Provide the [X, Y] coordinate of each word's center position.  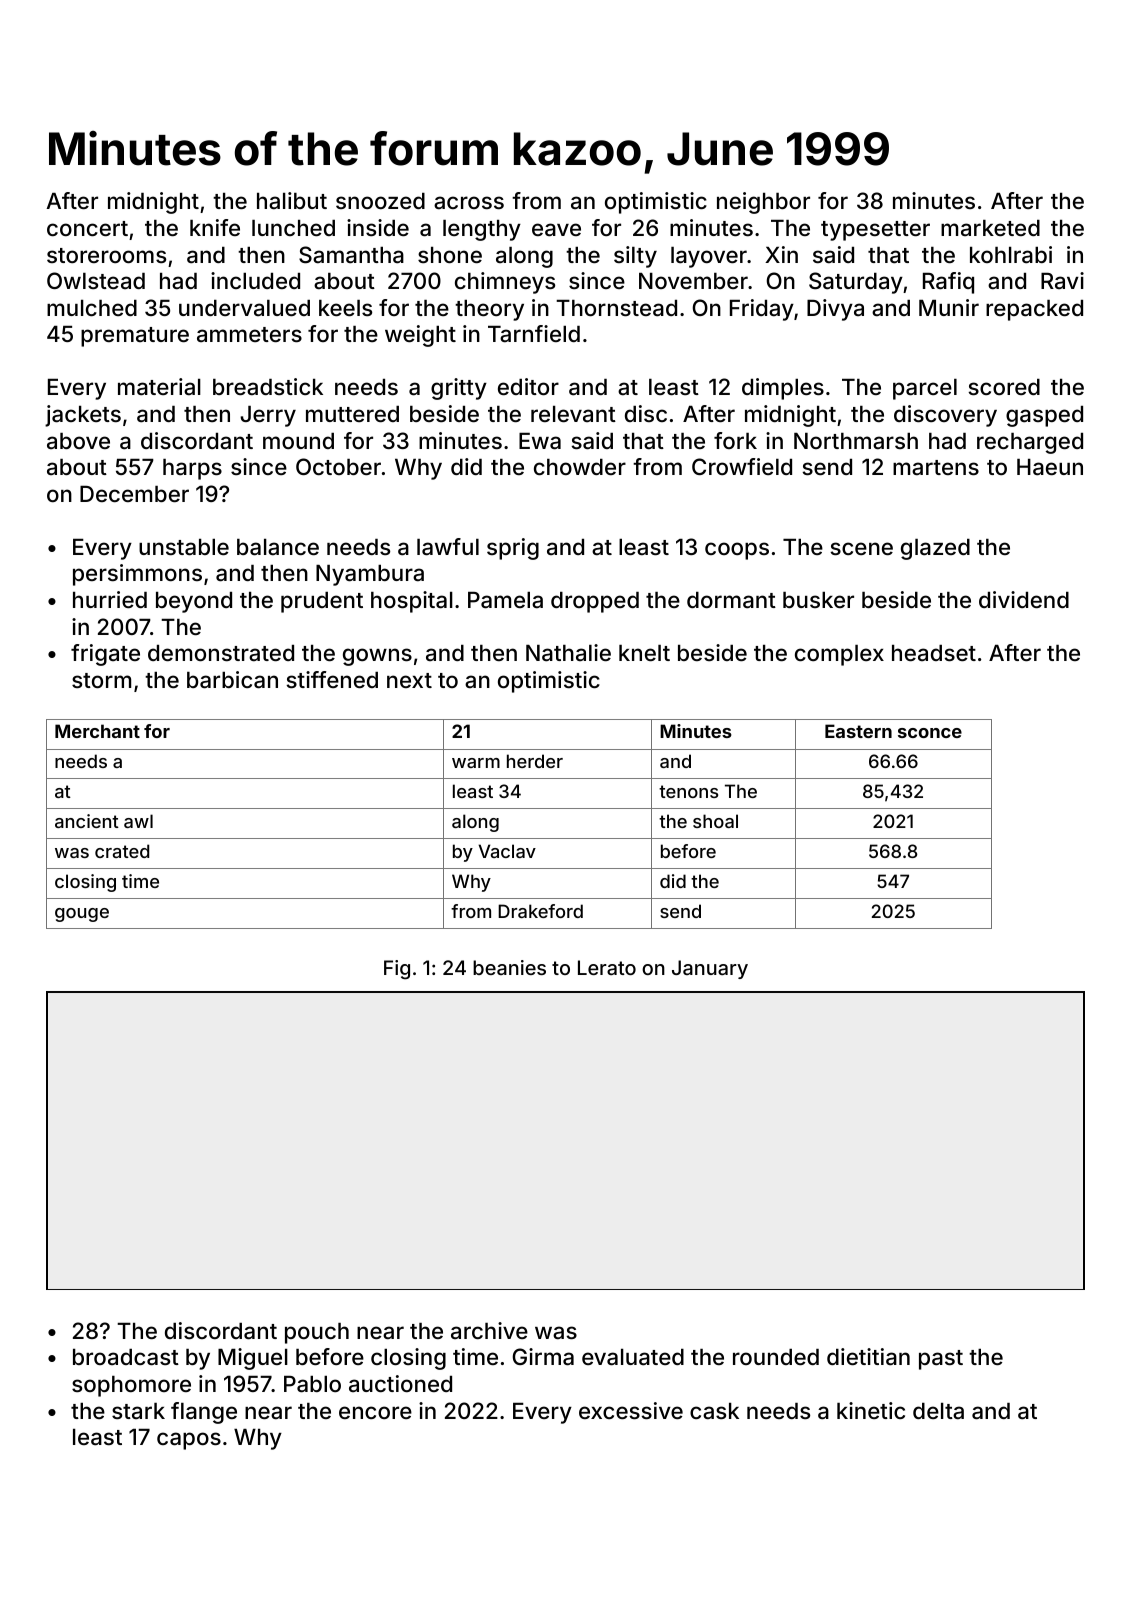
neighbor [763, 203]
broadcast [126, 1357]
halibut [292, 201]
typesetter [875, 231]
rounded [776, 1357]
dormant [731, 600]
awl [138, 821]
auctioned [400, 1383]
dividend [1024, 599]
